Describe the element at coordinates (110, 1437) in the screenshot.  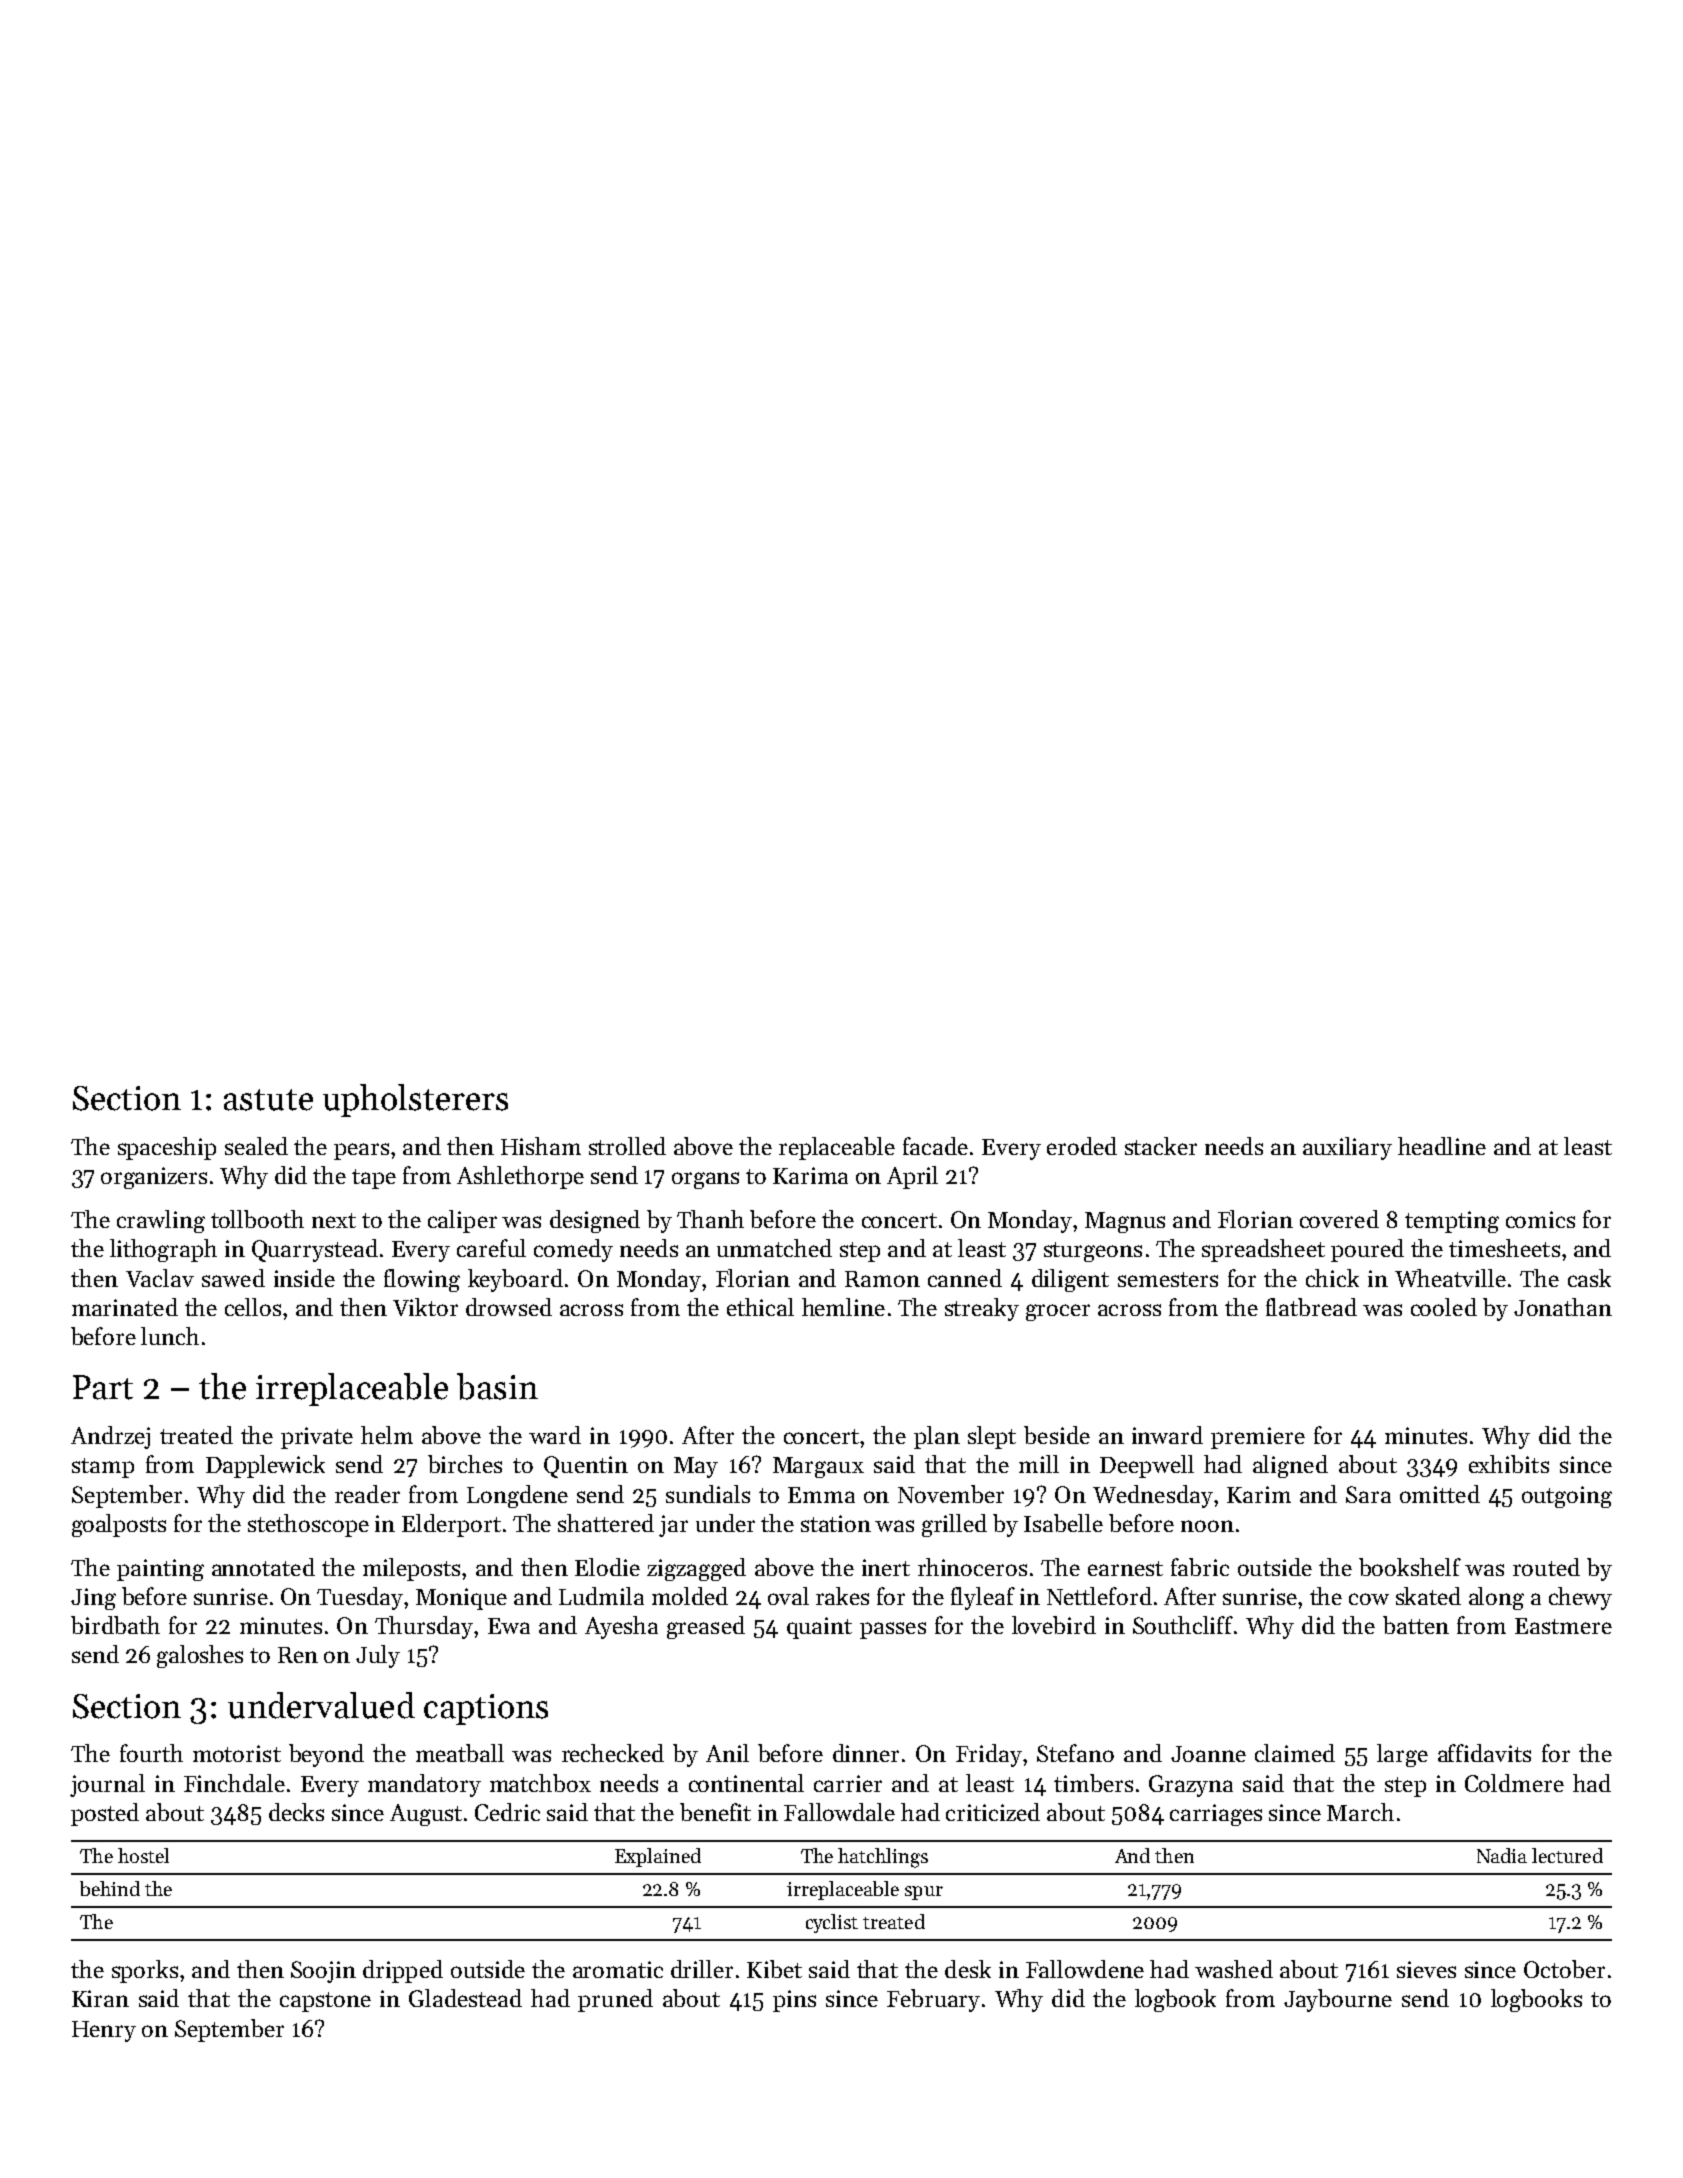
I see `Andrzej` at that location.
